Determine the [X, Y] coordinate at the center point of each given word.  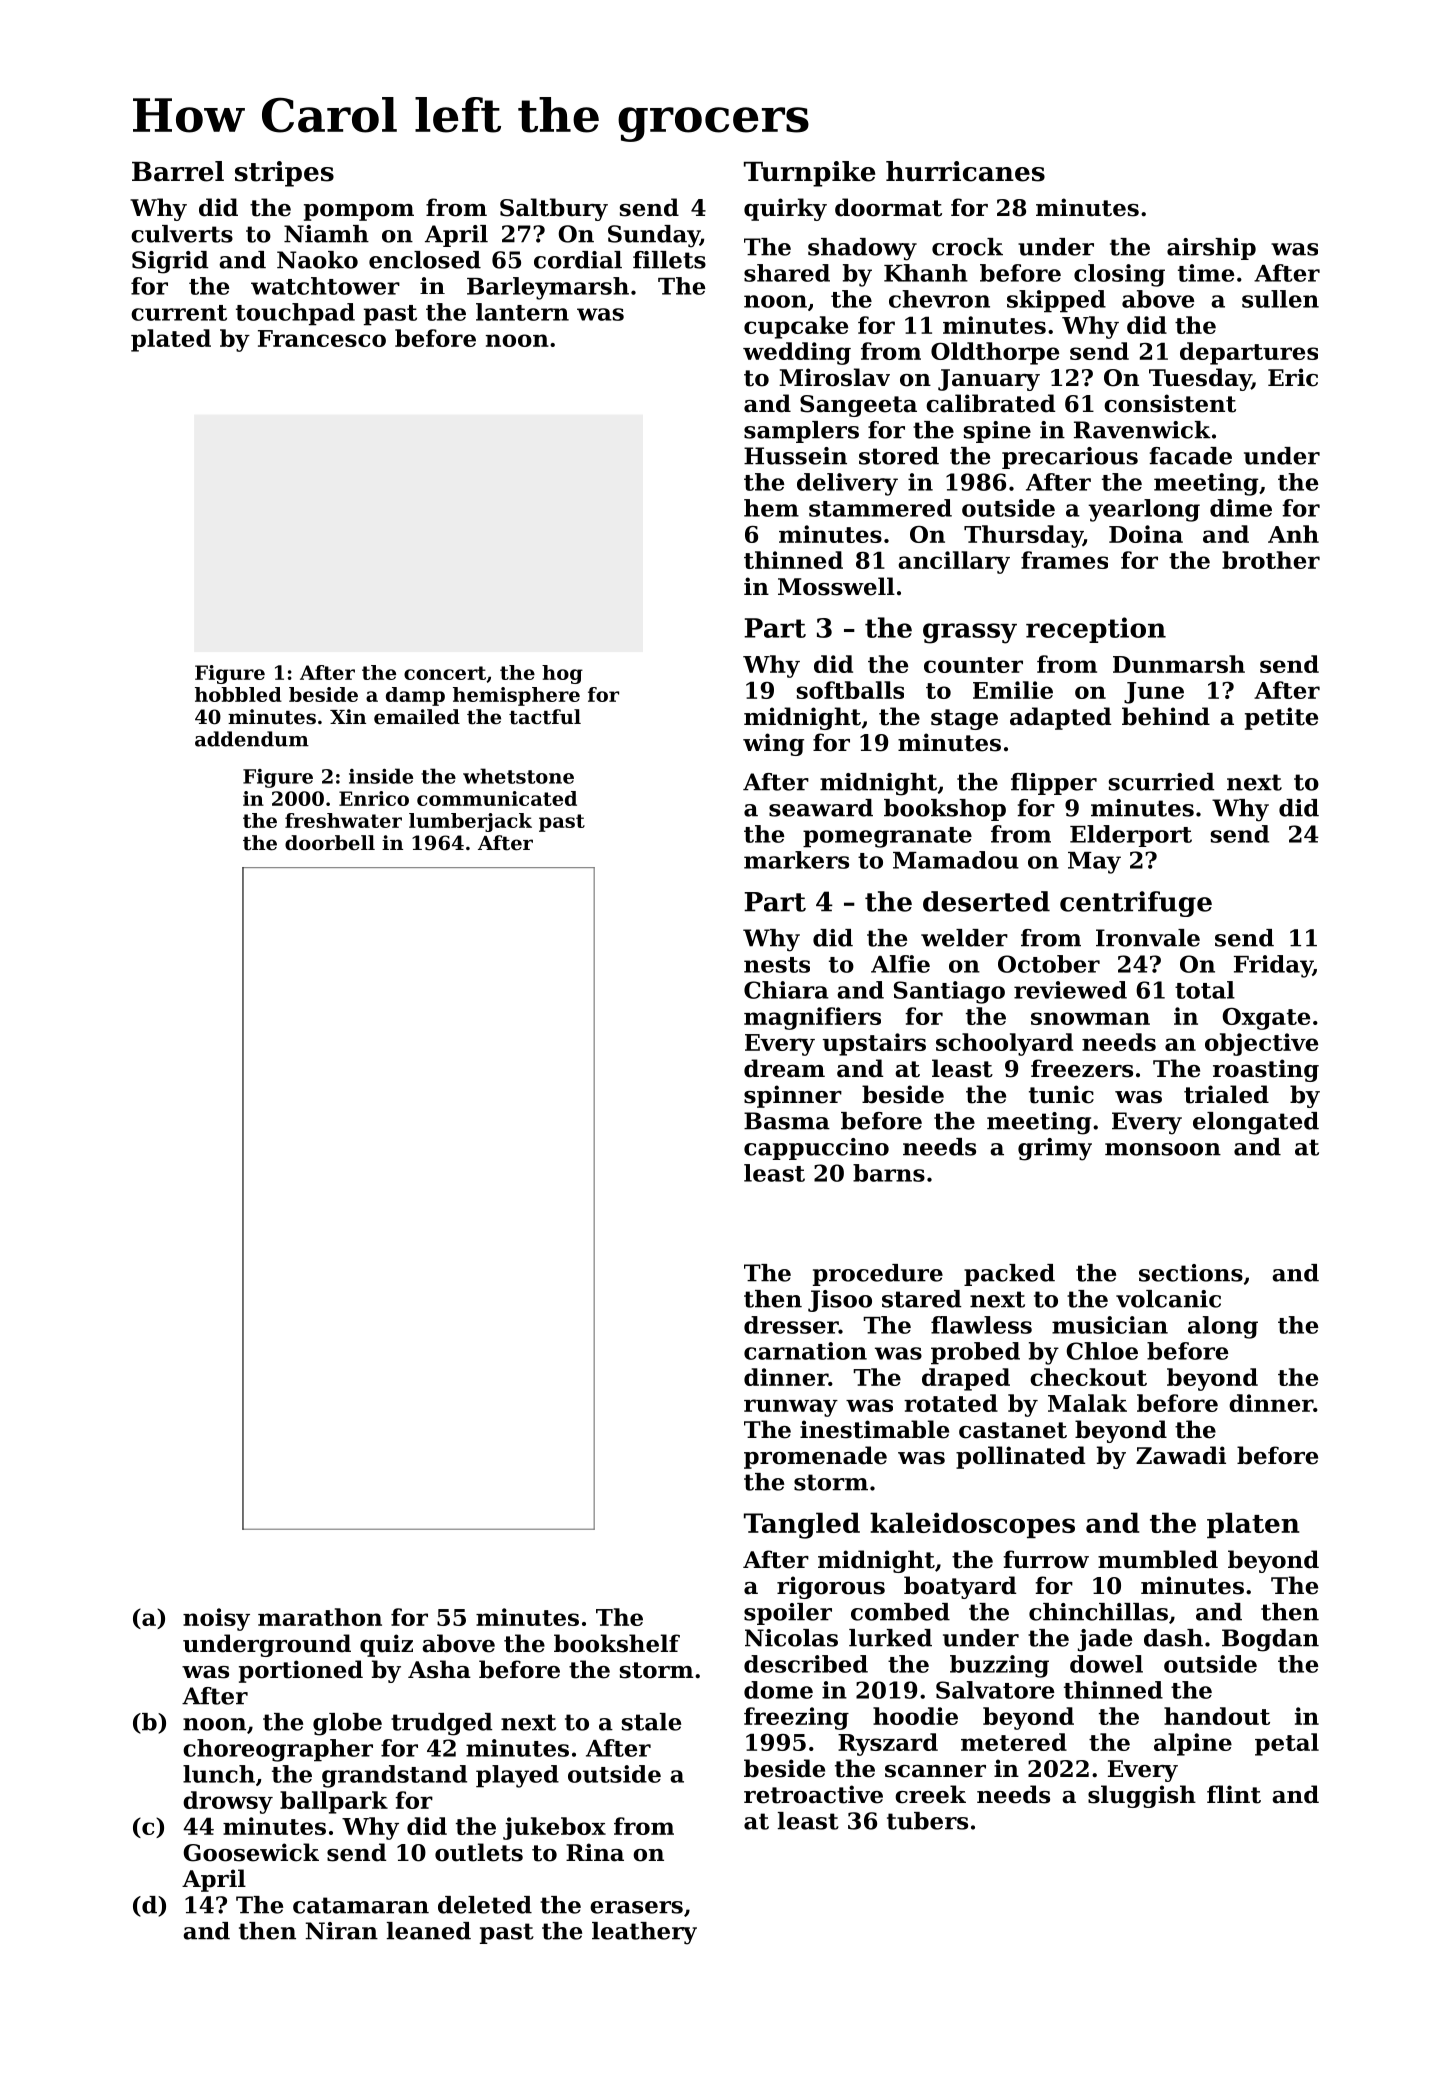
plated [171, 340]
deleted [485, 1905]
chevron [939, 299]
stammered [880, 508]
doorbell [330, 843]
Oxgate [1266, 1019]
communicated [497, 798]
